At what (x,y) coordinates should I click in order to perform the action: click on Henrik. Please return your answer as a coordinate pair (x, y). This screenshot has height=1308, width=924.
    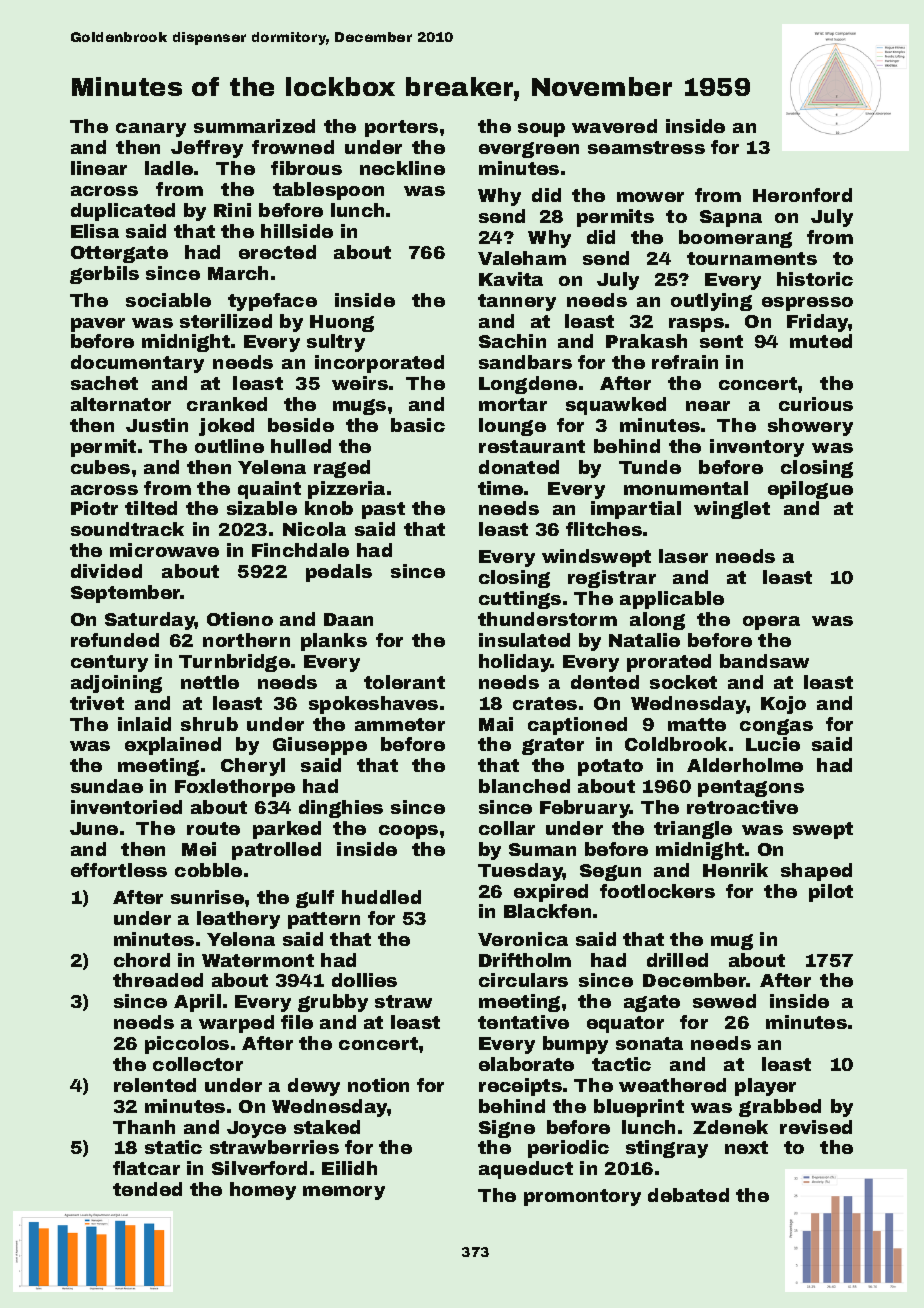
    Looking at the image, I should click on (735, 870).
